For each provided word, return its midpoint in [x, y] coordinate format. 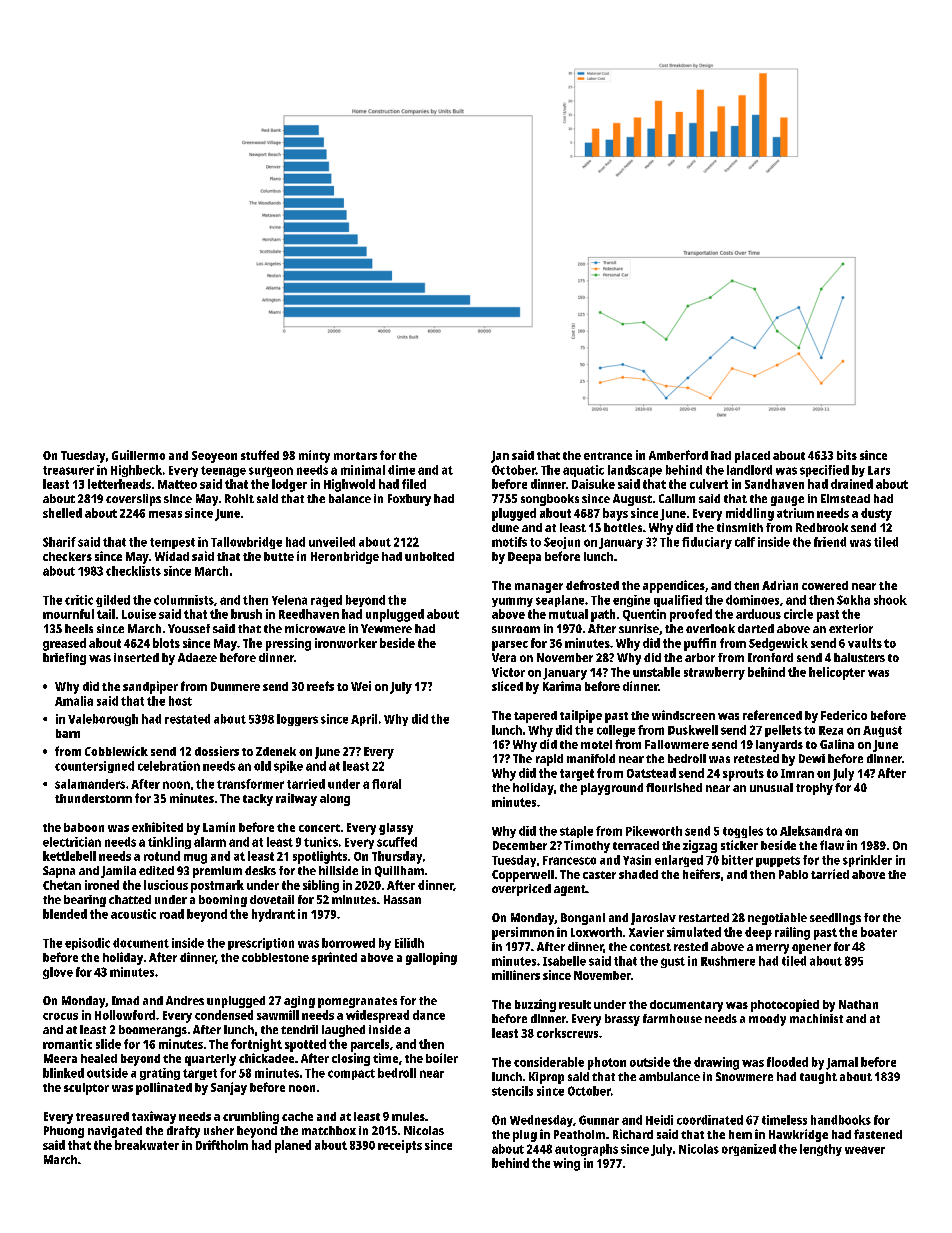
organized [749, 1150]
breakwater [147, 1145]
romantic [67, 1044]
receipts [400, 1146]
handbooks [841, 1120]
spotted [305, 1045]
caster [599, 875]
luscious [166, 885]
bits [847, 455]
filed [414, 484]
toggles [743, 832]
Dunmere [235, 686]
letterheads [119, 484]
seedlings [835, 919]
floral [386, 784]
